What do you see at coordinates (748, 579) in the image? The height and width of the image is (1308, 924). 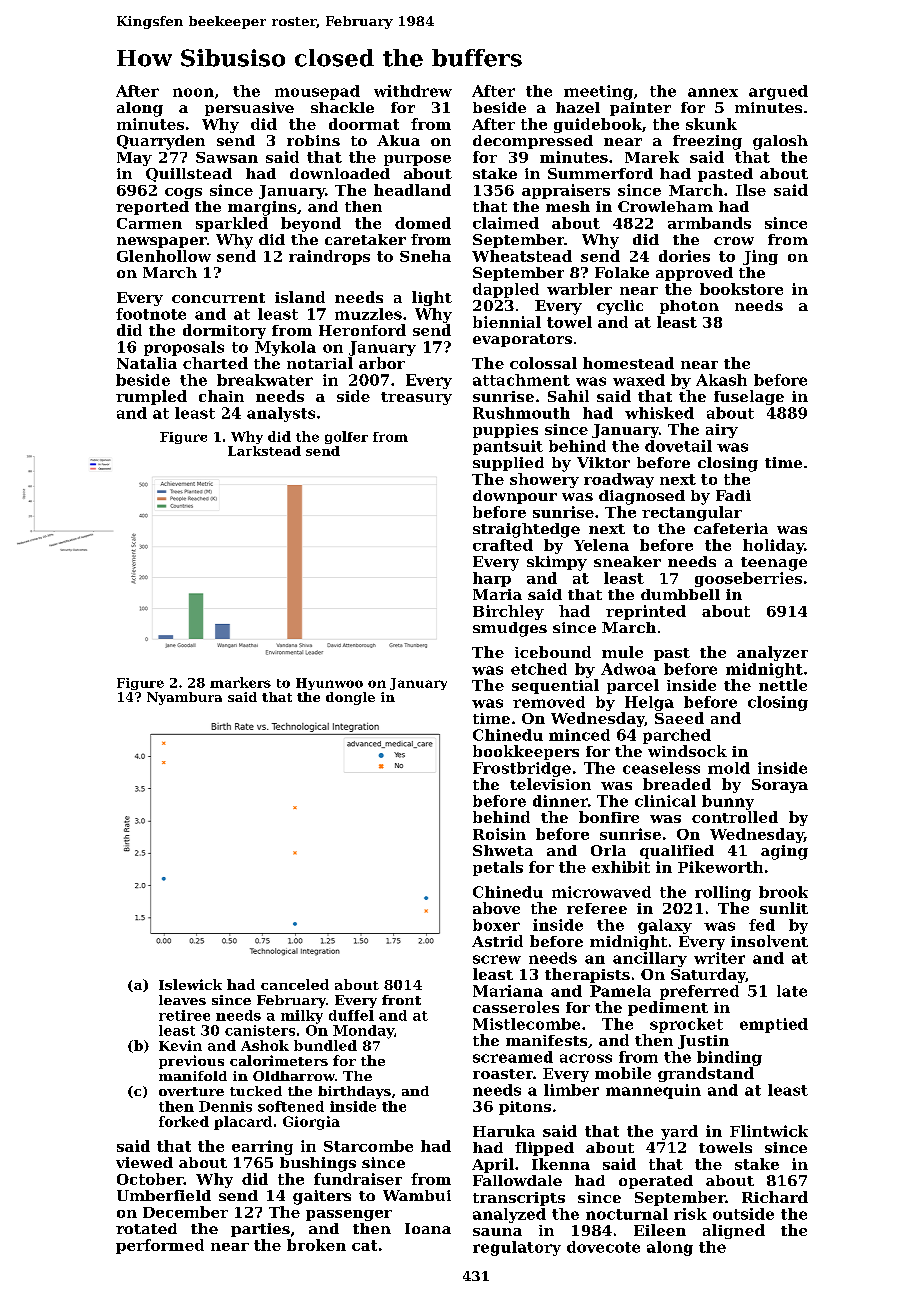 I see `gooseberries` at bounding box center [748, 579].
